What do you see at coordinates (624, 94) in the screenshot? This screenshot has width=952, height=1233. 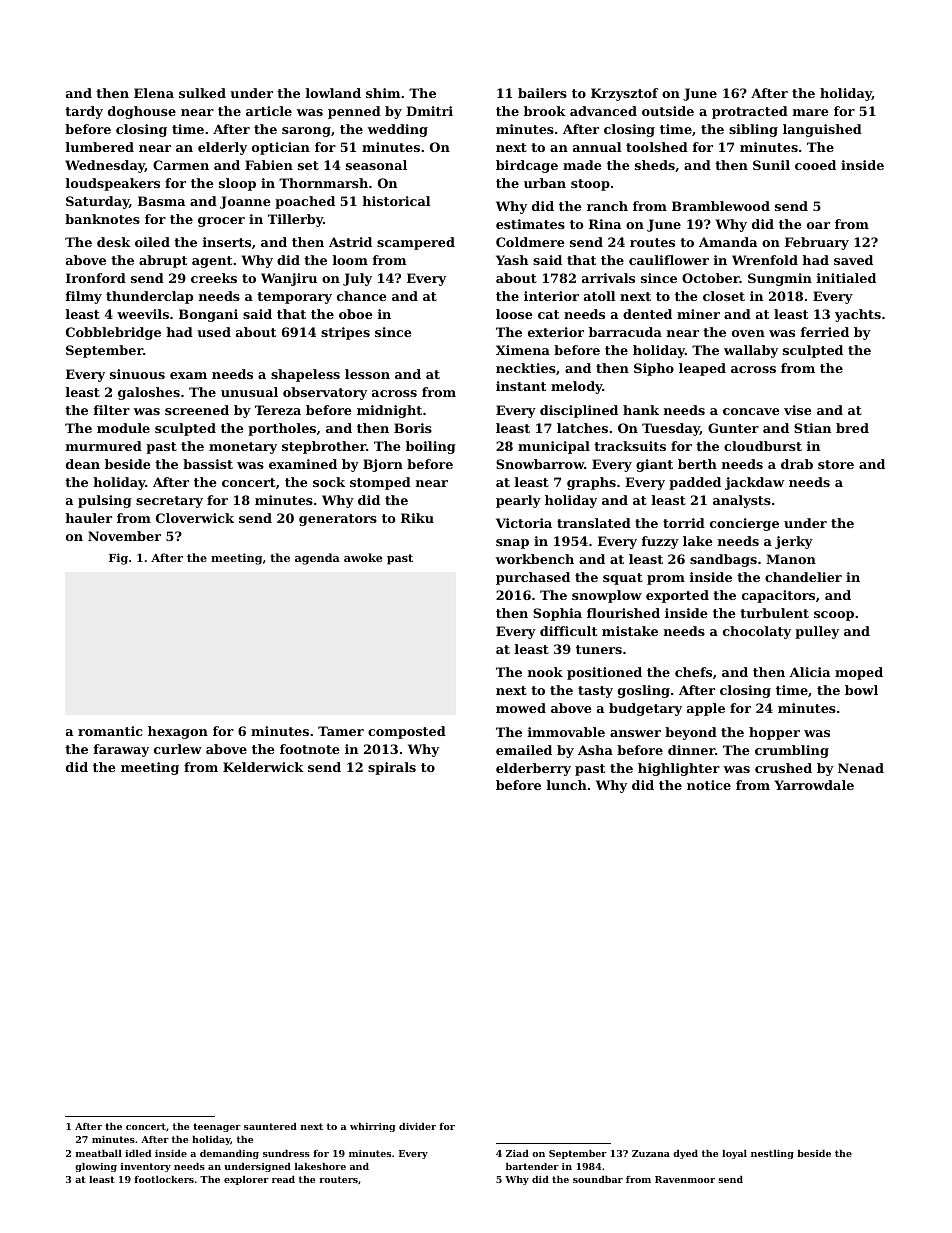 I see `Krzysztof` at bounding box center [624, 94].
